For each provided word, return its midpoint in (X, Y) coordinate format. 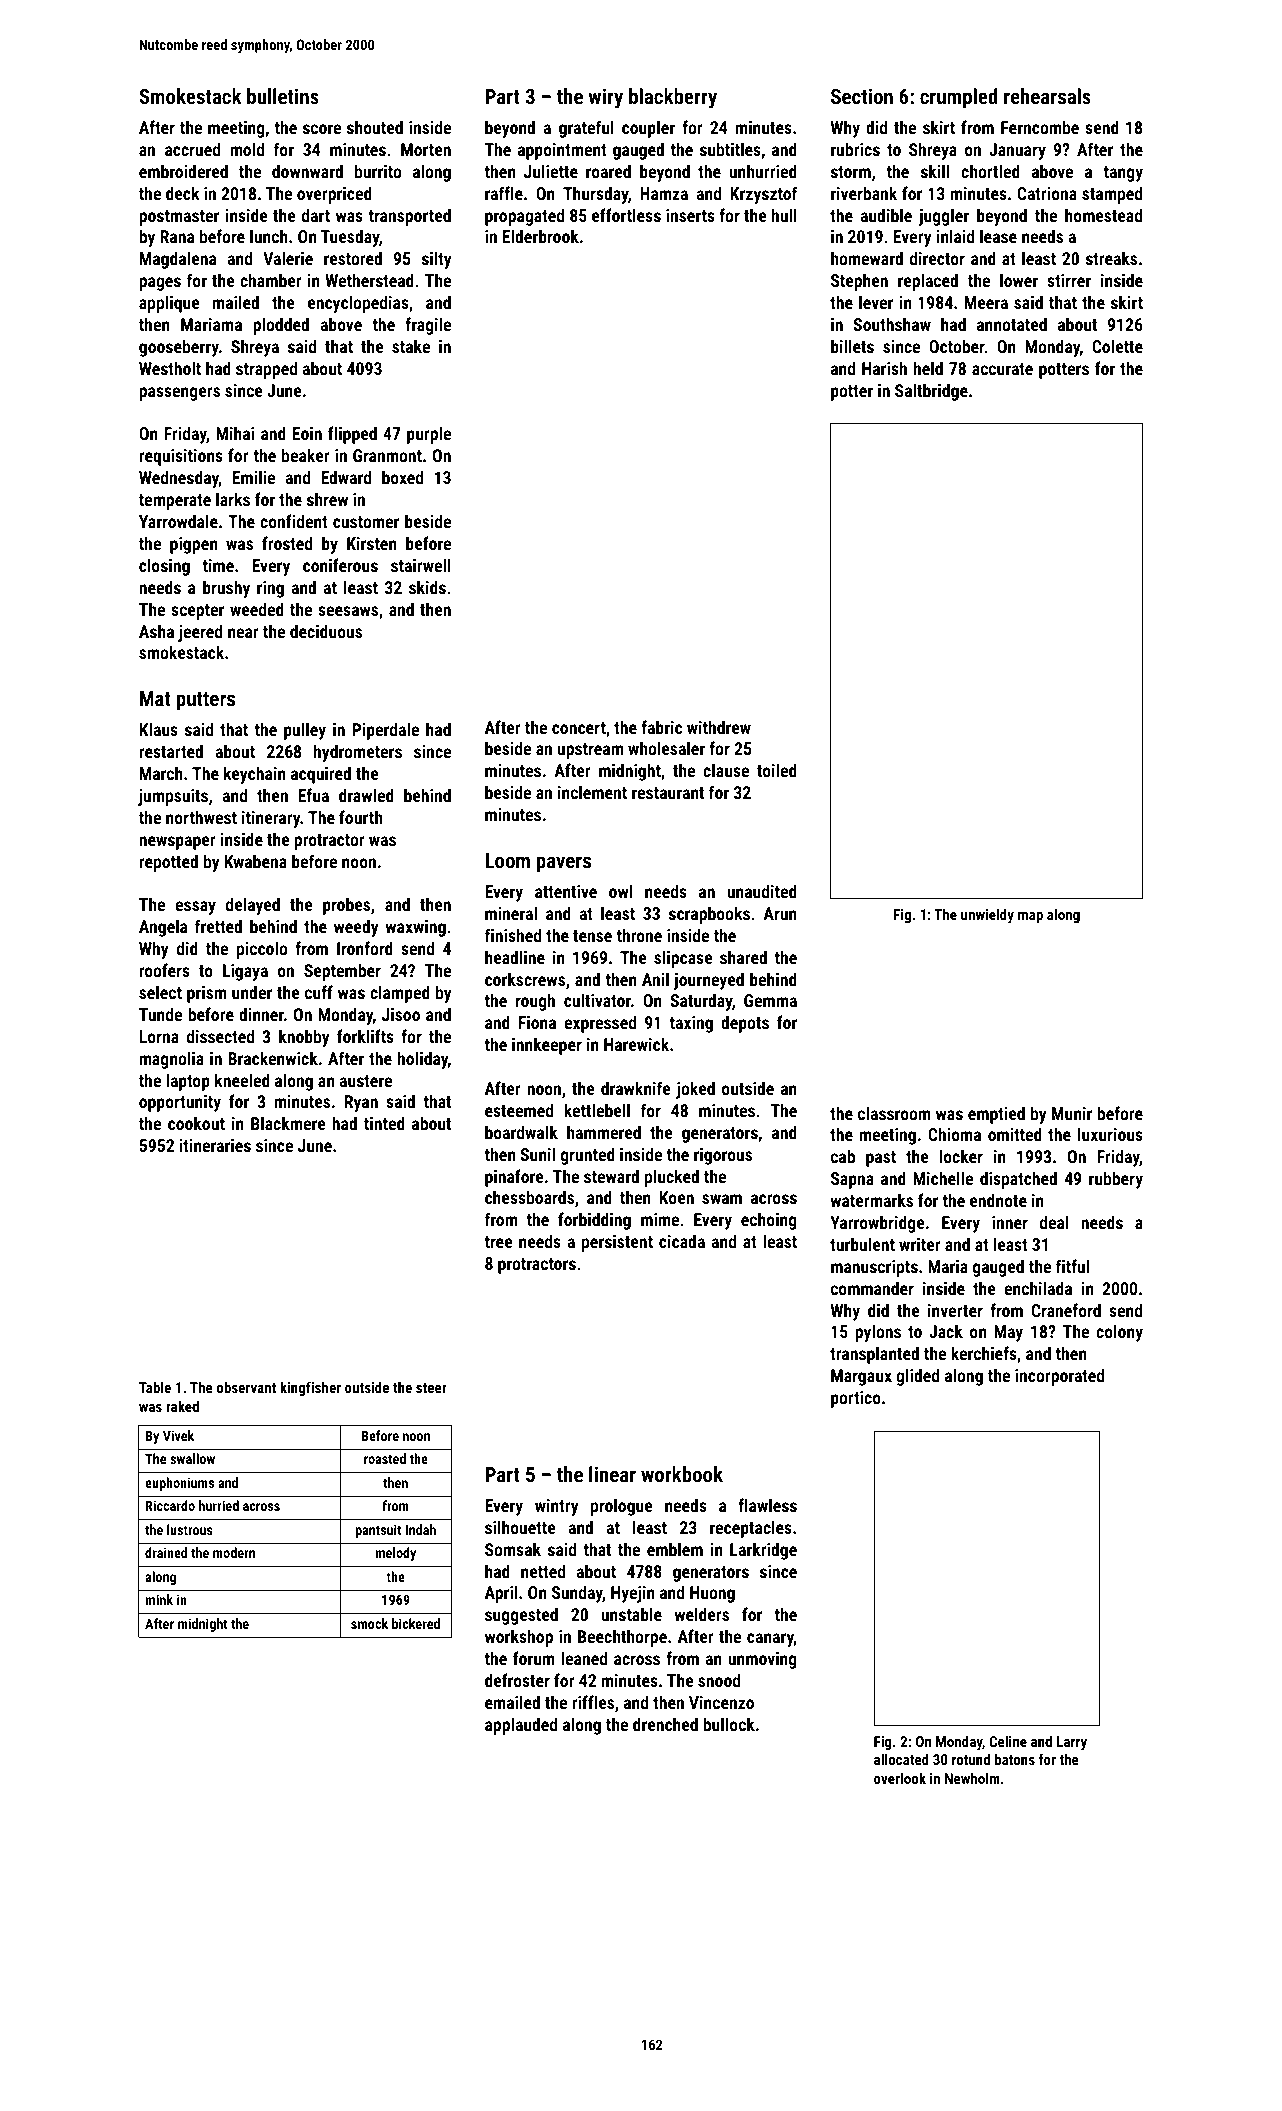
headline (515, 957)
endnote (998, 1200)
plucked (672, 1178)
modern (234, 1552)
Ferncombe (1040, 127)
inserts (690, 215)
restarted (171, 751)
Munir (1072, 1113)
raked (182, 1406)
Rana (177, 236)
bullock (729, 1724)
